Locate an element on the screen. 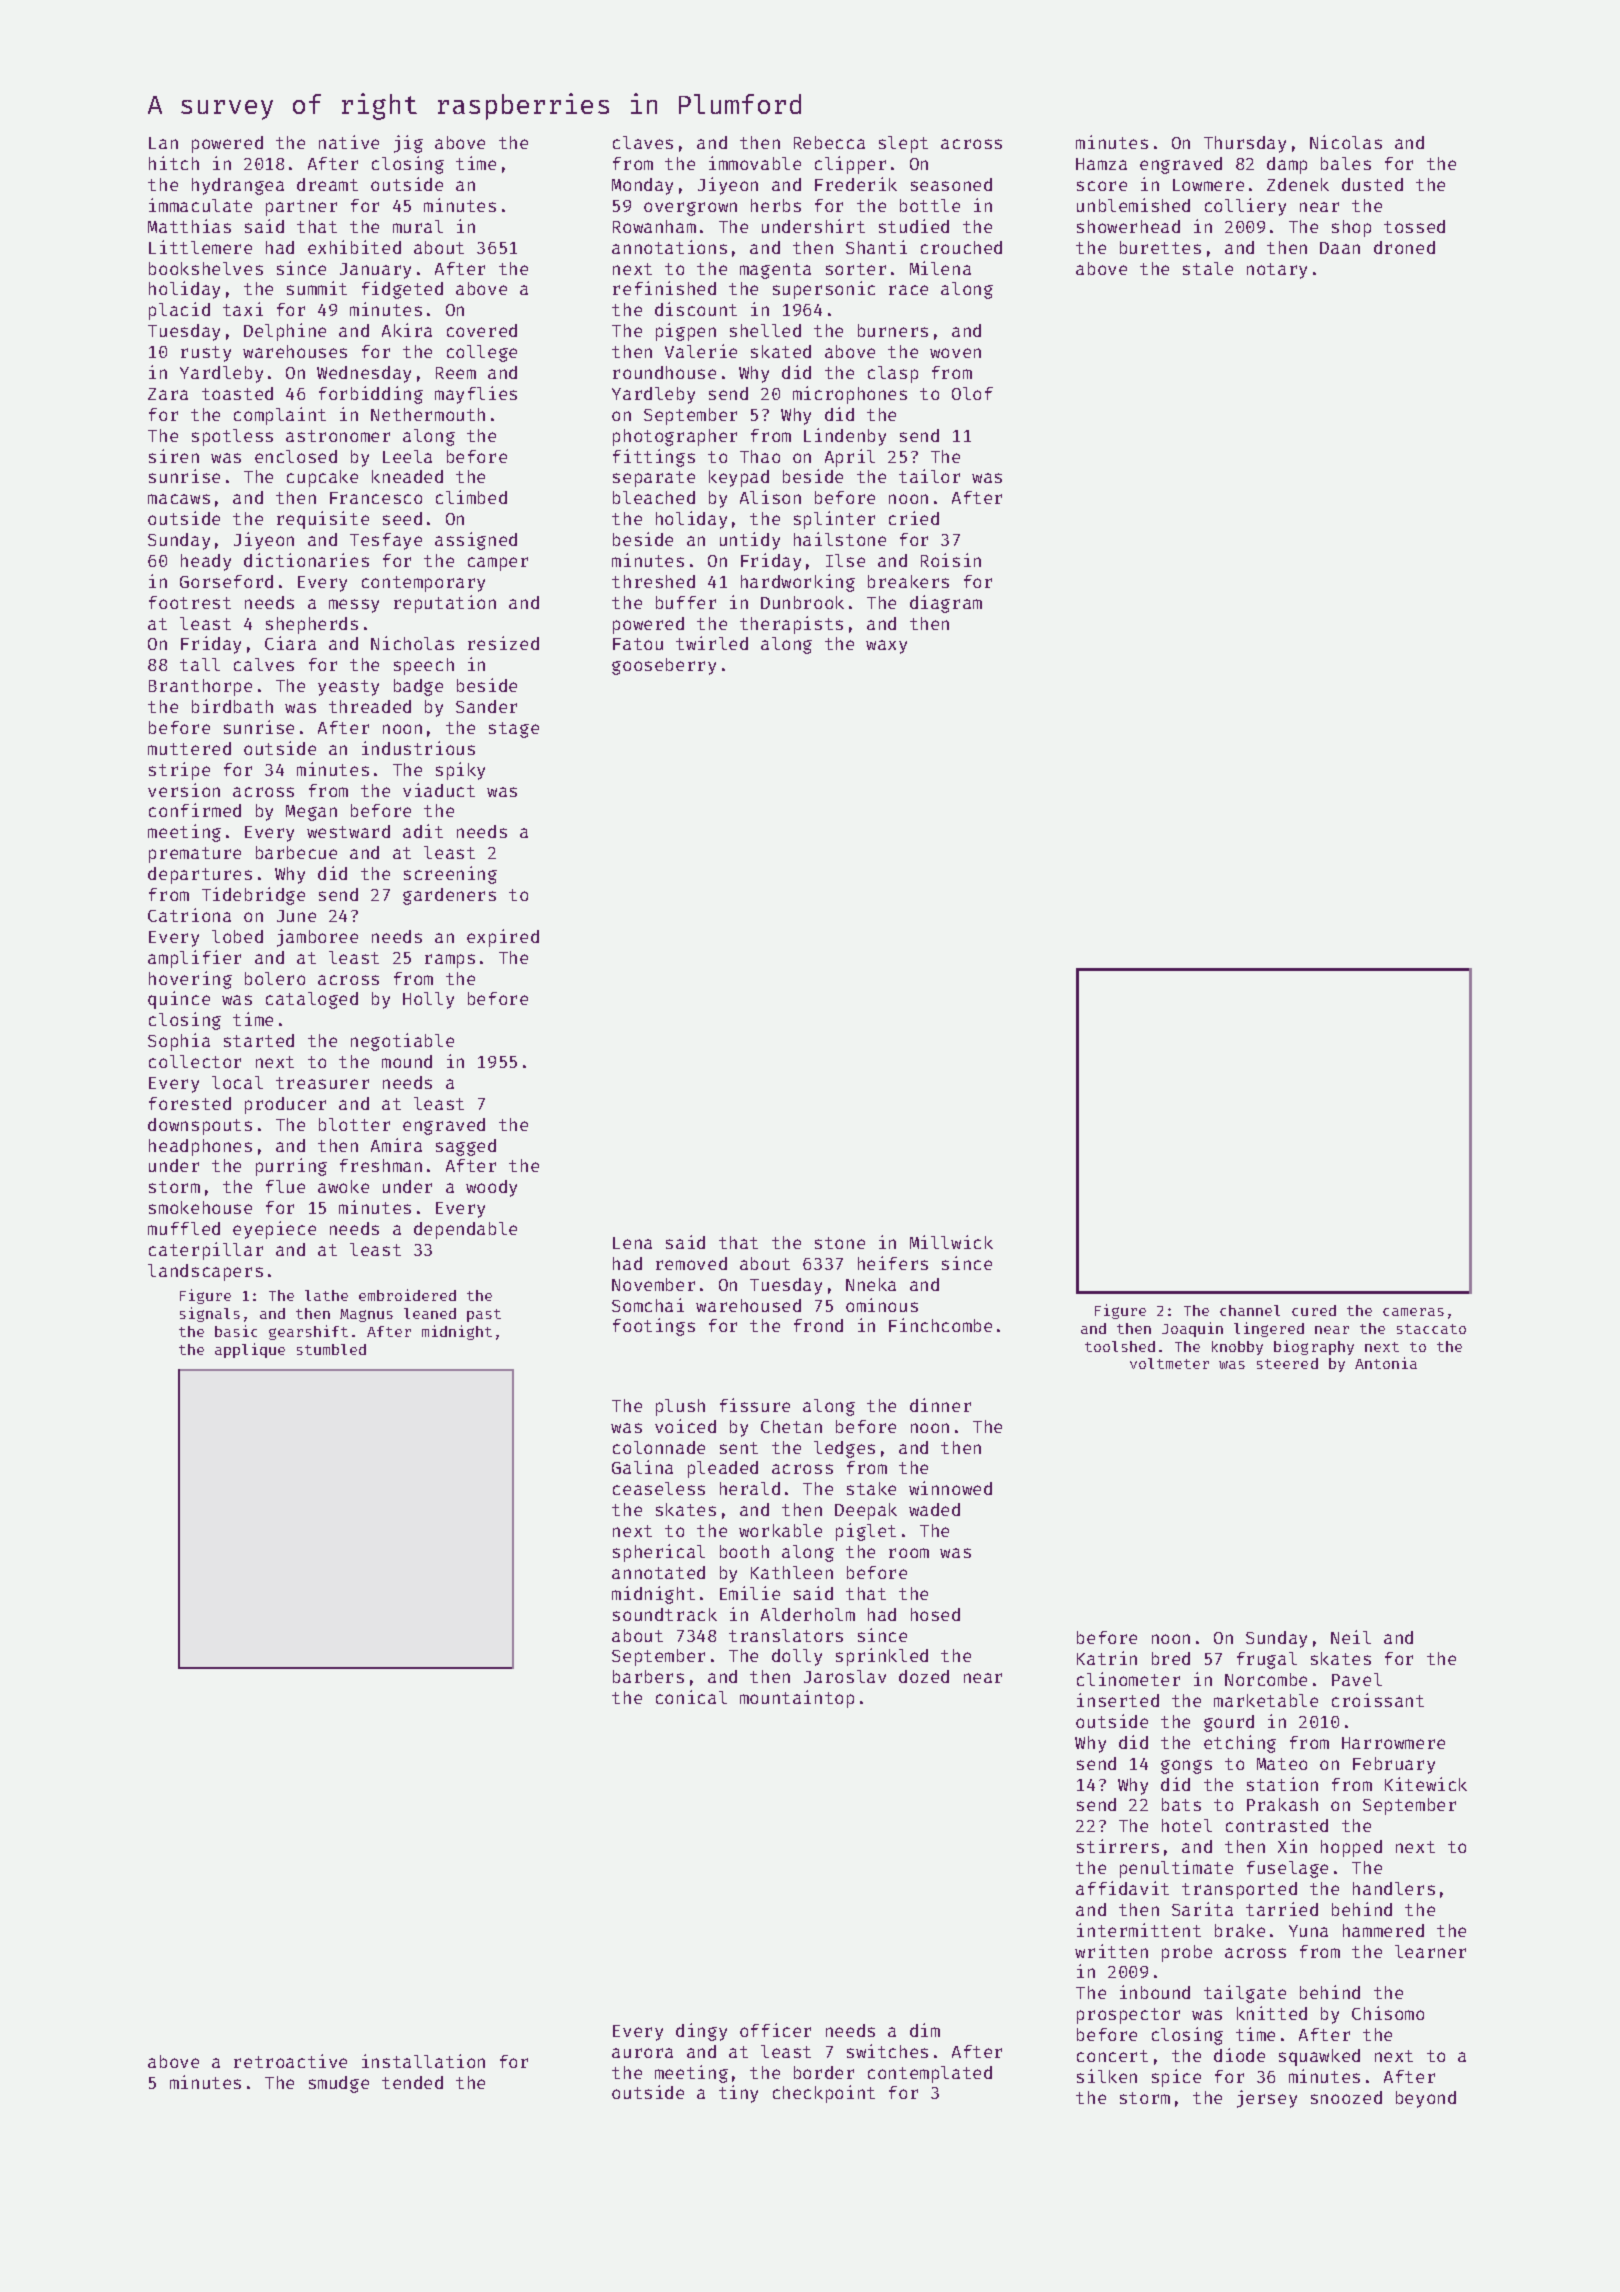 The image size is (1620, 2292). climbed is located at coordinates (471, 497).
